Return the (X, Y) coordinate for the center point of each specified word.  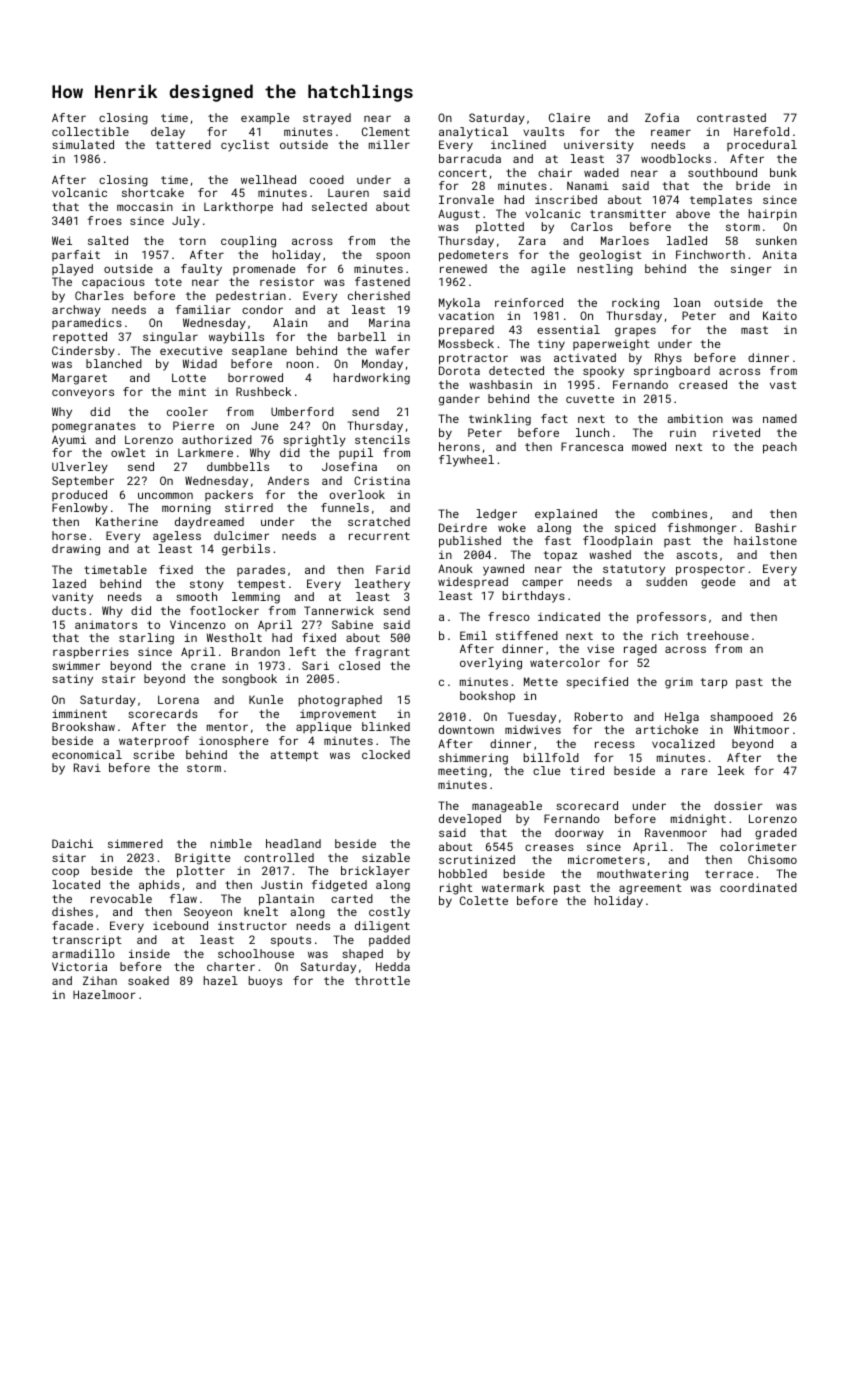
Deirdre (463, 527)
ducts (69, 610)
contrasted (731, 117)
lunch (592, 432)
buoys (265, 982)
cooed (327, 179)
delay (168, 133)
